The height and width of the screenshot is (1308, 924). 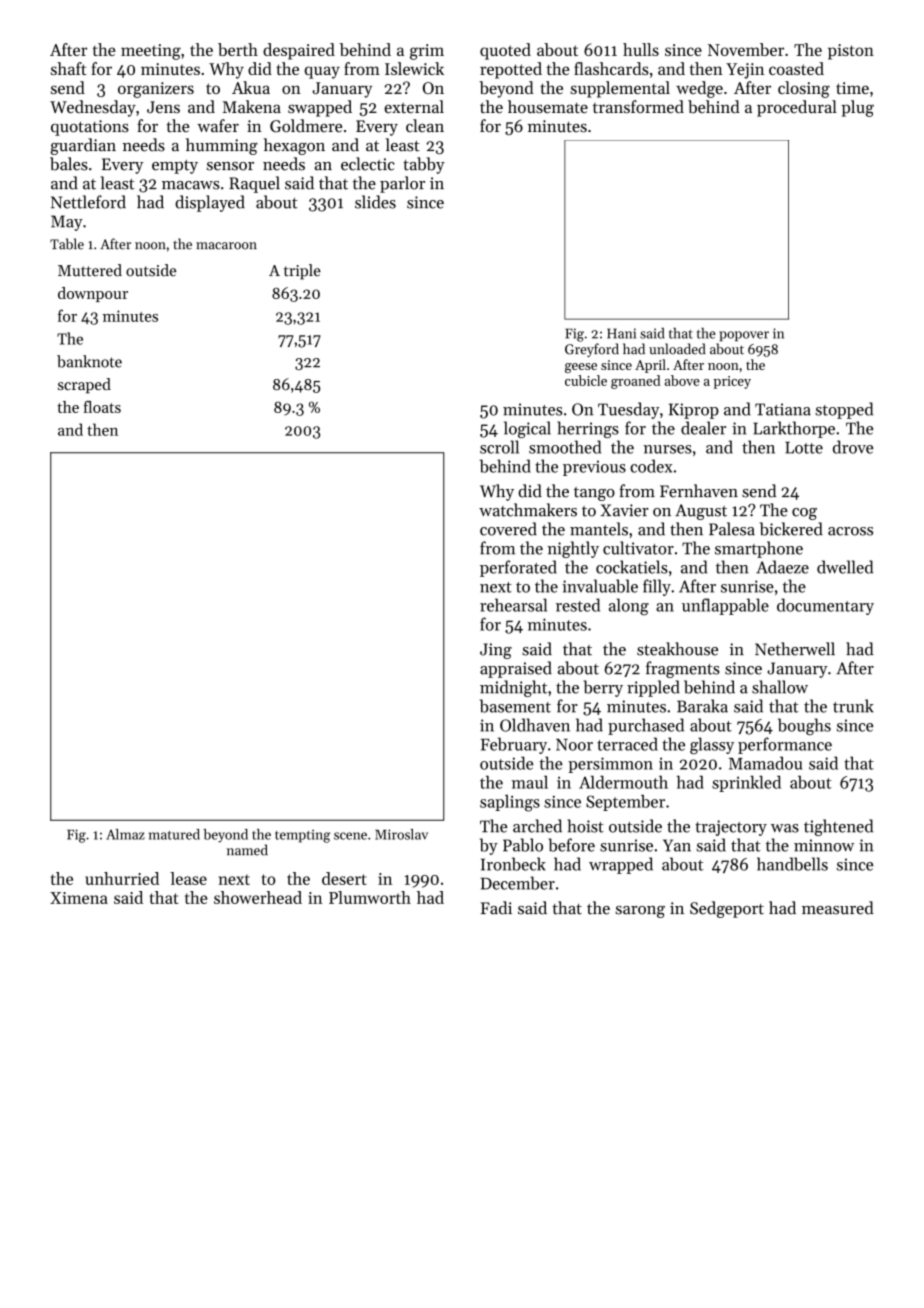 What do you see at coordinates (125, 834) in the screenshot?
I see `Almaz` at bounding box center [125, 834].
